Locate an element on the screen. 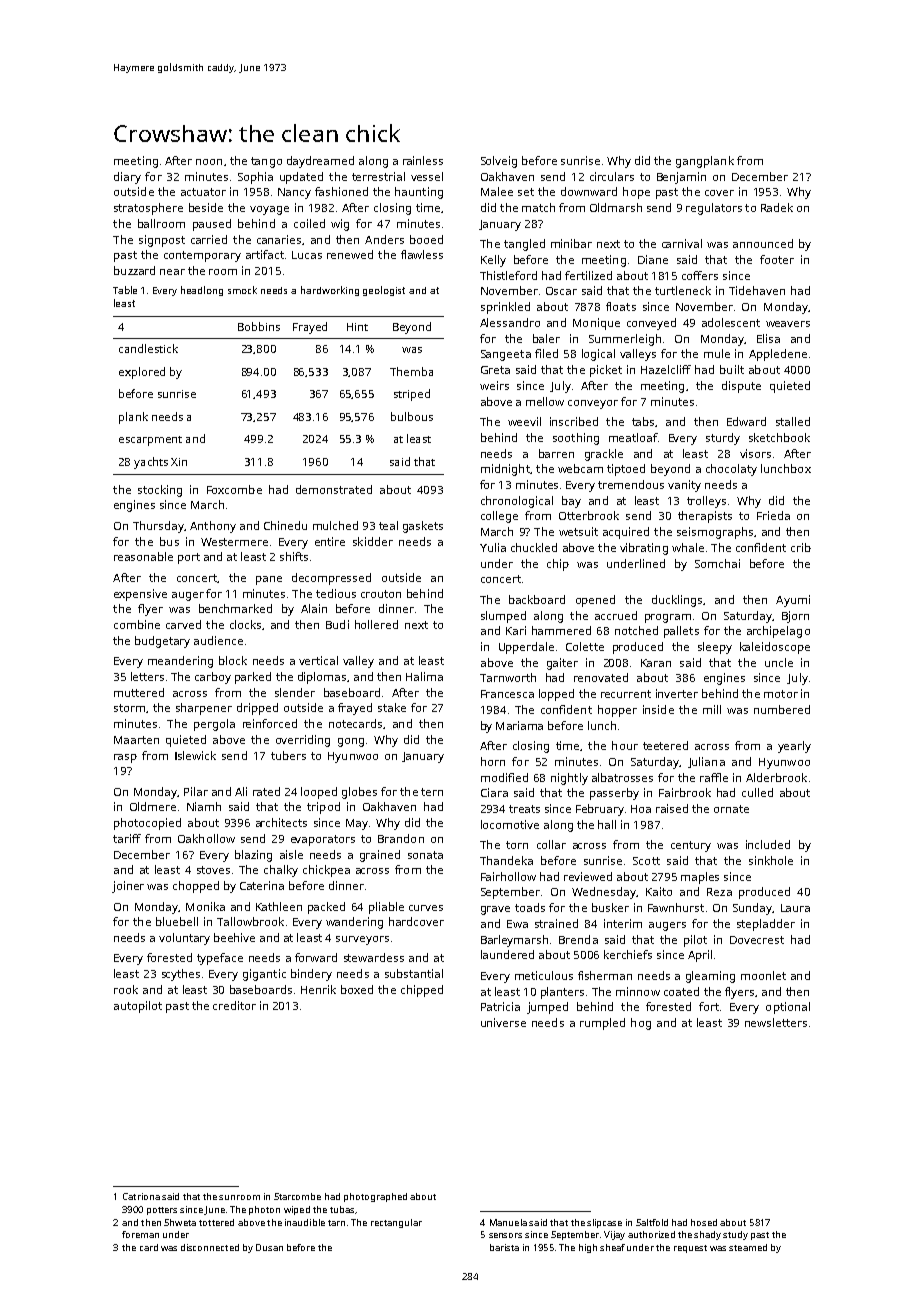  Xin is located at coordinates (179, 462).
